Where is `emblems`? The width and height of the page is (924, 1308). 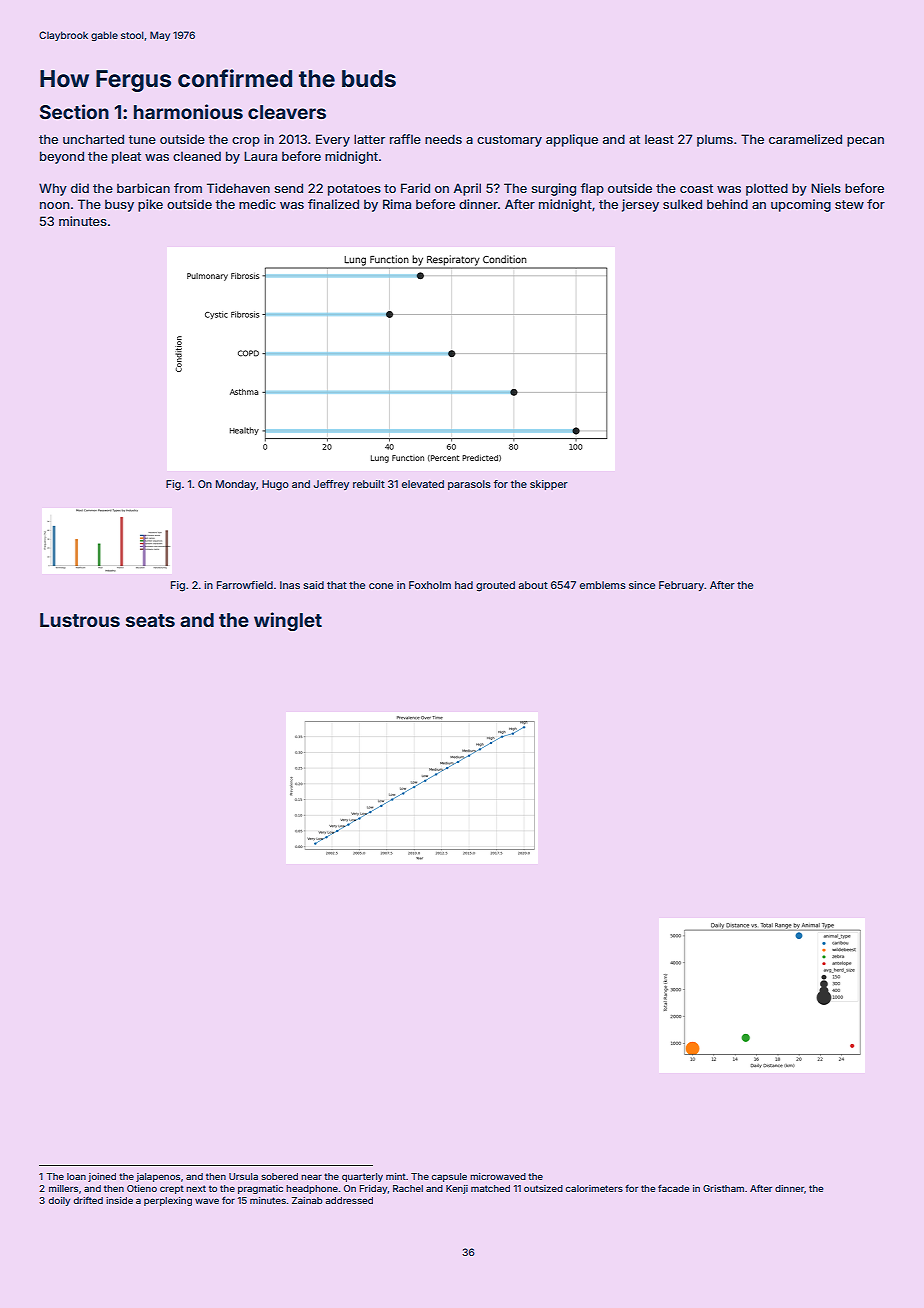
emblems is located at coordinates (603, 585).
